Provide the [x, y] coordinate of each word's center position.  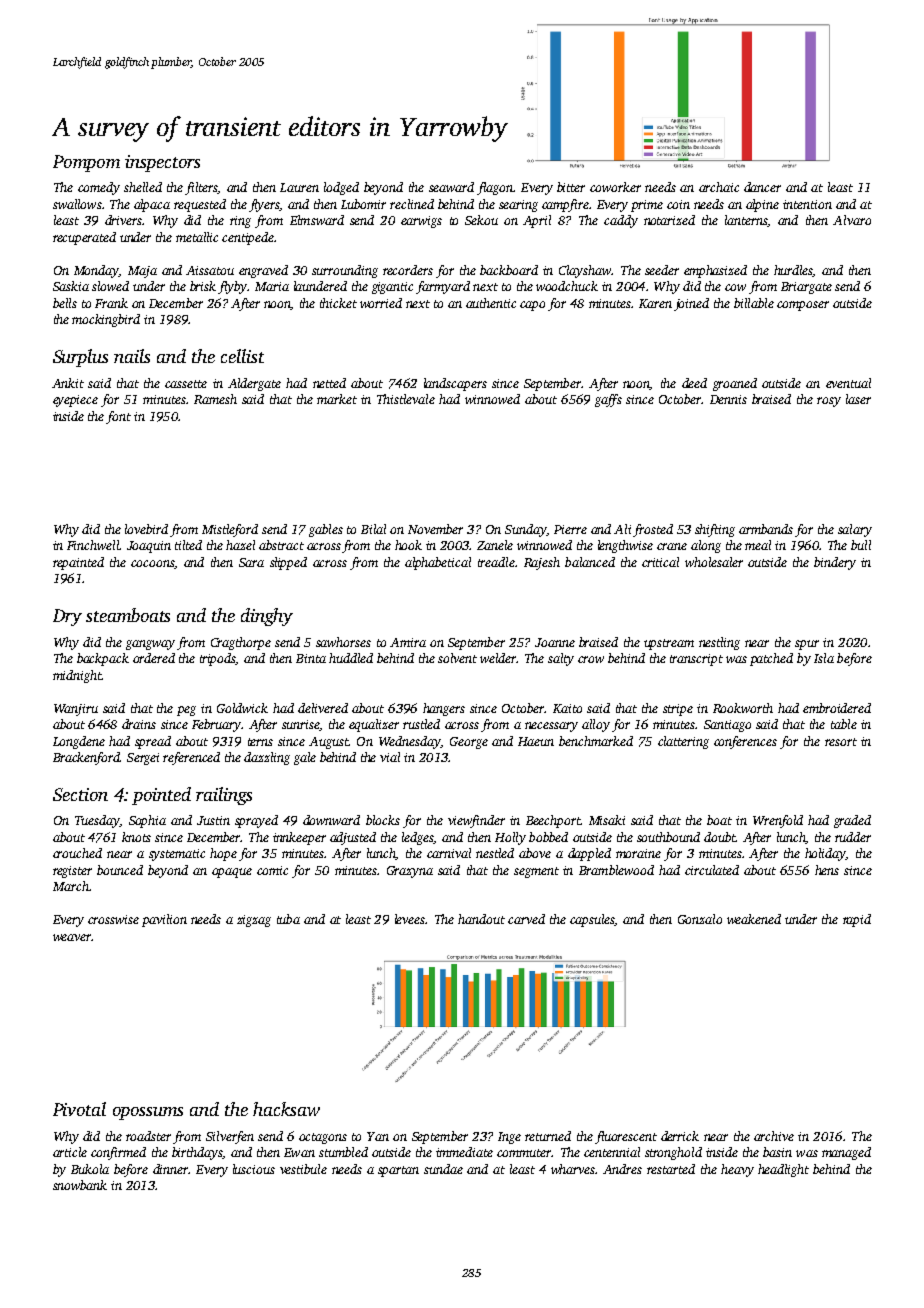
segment [536, 872]
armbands [766, 529]
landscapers [455, 384]
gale [305, 758]
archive [774, 1136]
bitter [571, 187]
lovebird [146, 529]
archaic [719, 187]
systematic [177, 855]
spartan [398, 1171]
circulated [712, 870]
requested [200, 205]
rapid [857, 920]
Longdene [79, 742]
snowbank [80, 1185]
